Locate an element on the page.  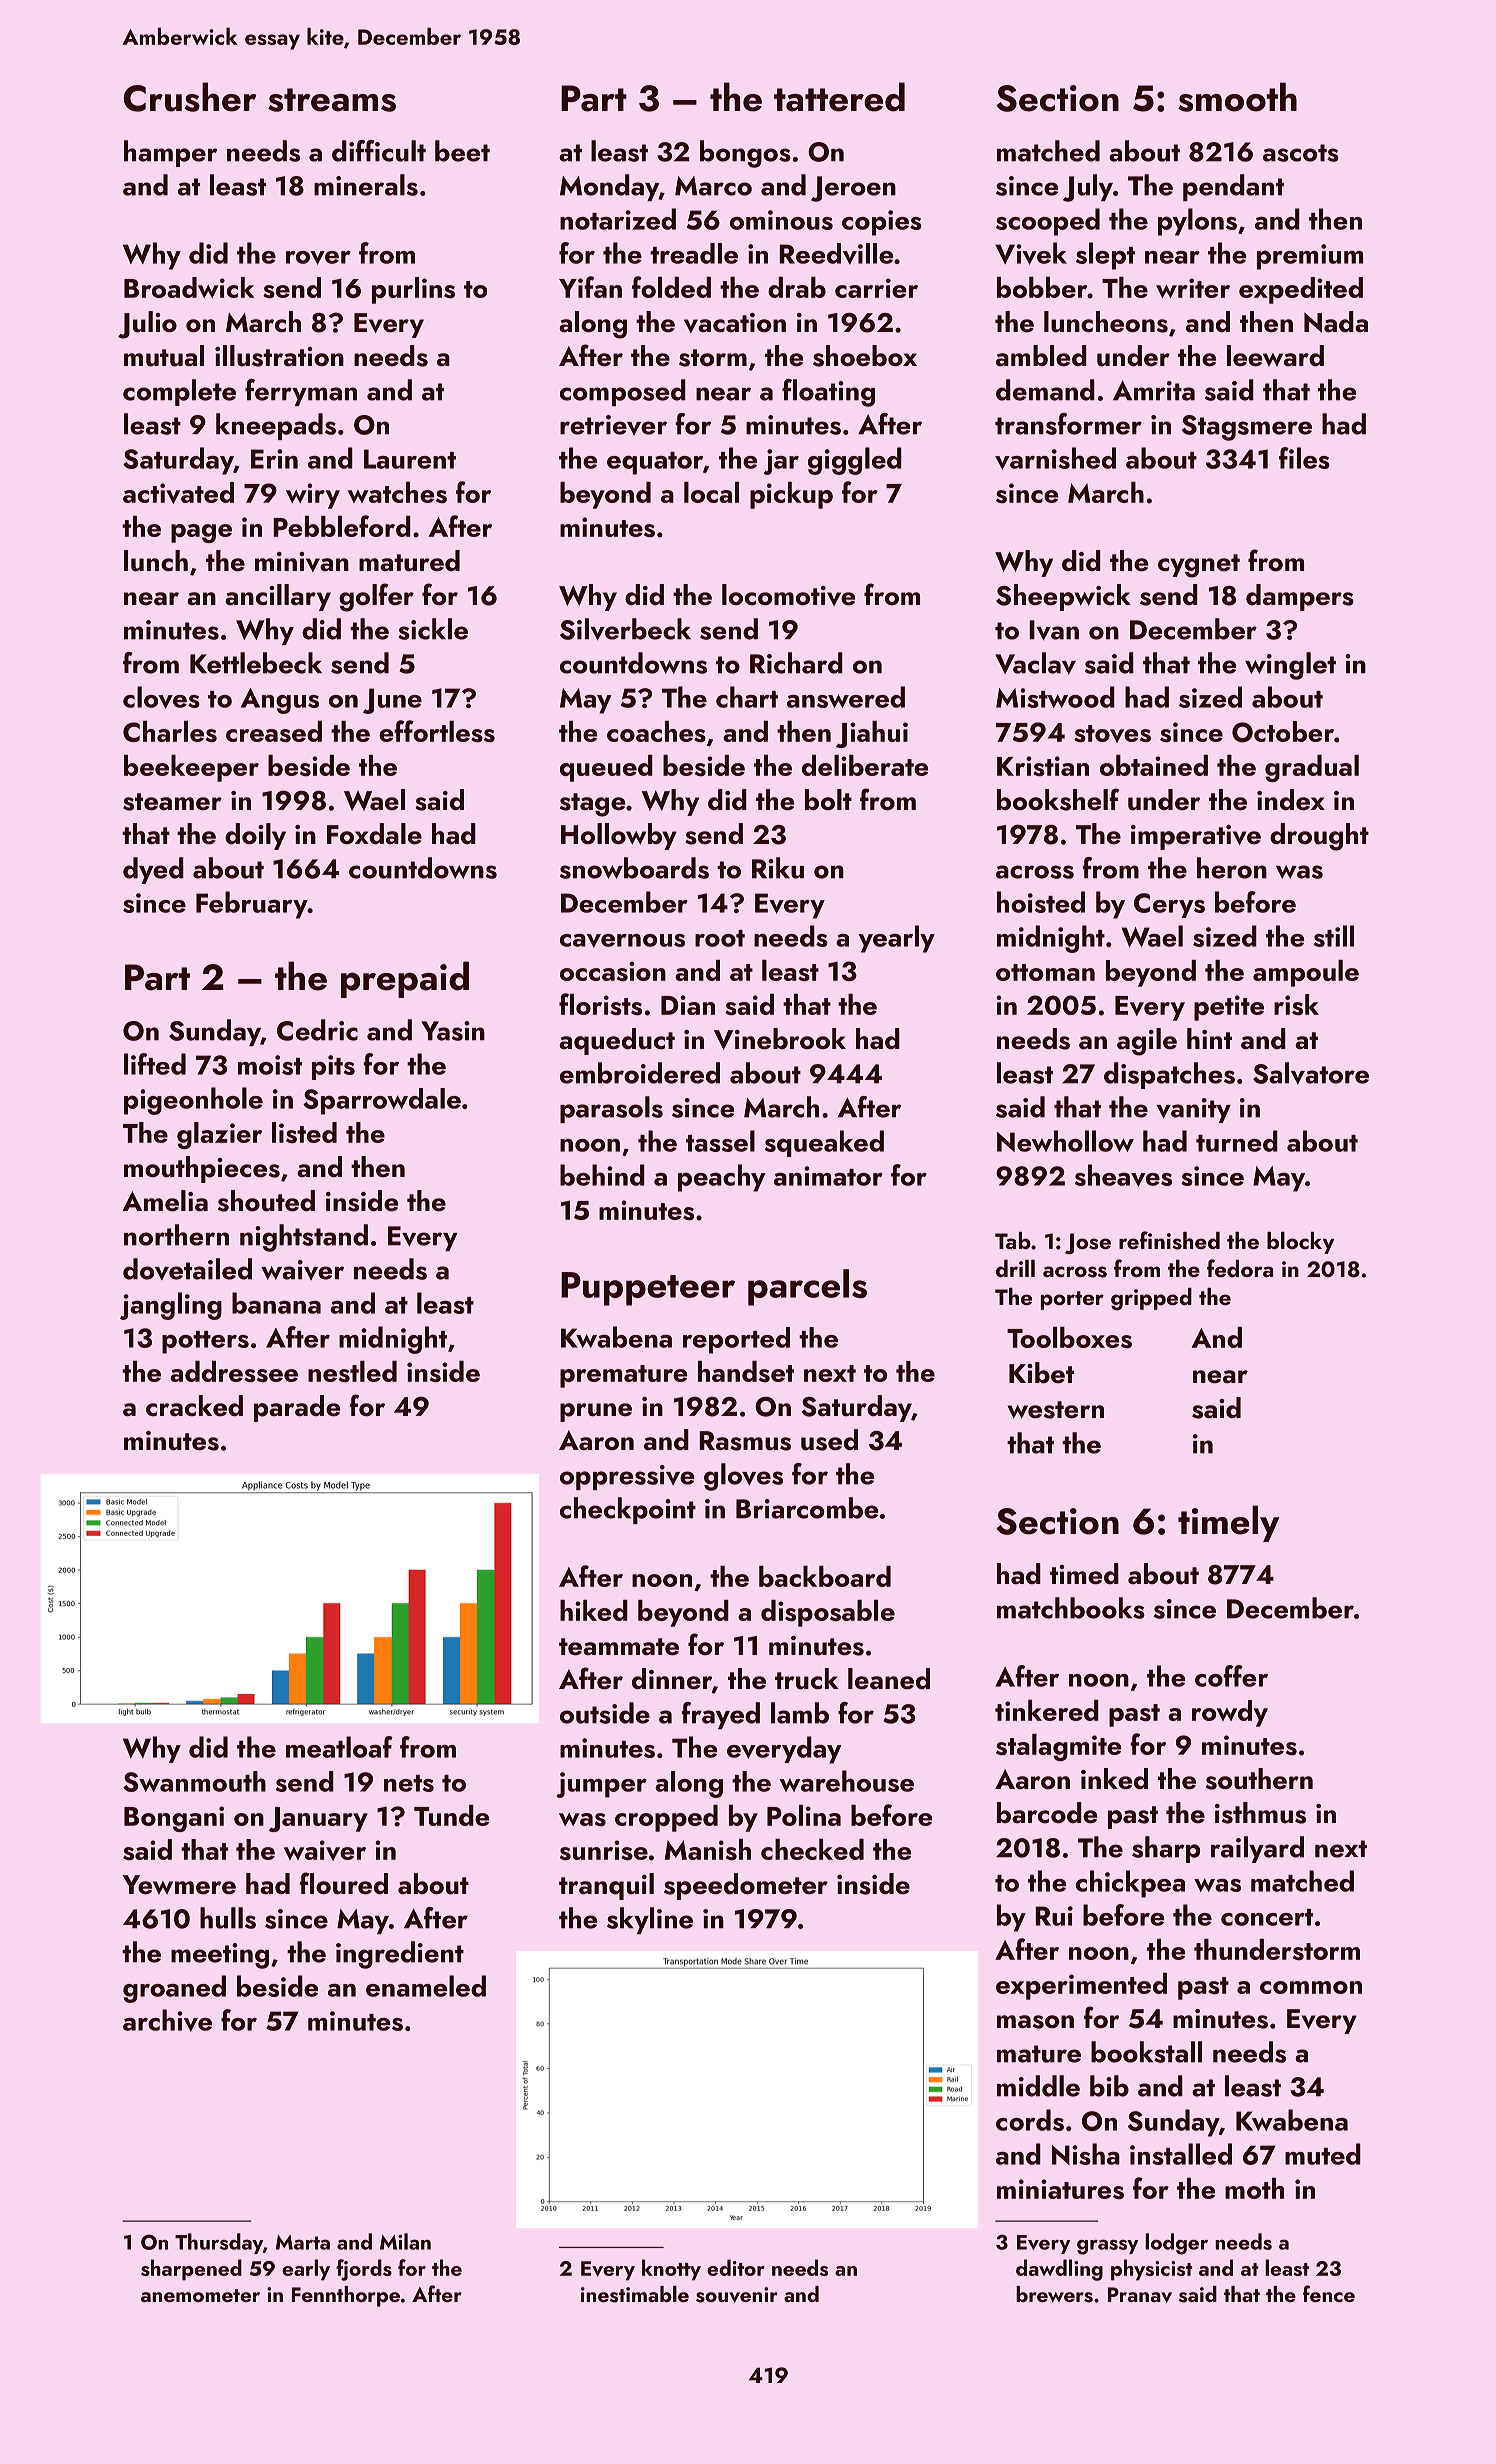
parade is located at coordinates (297, 1408).
